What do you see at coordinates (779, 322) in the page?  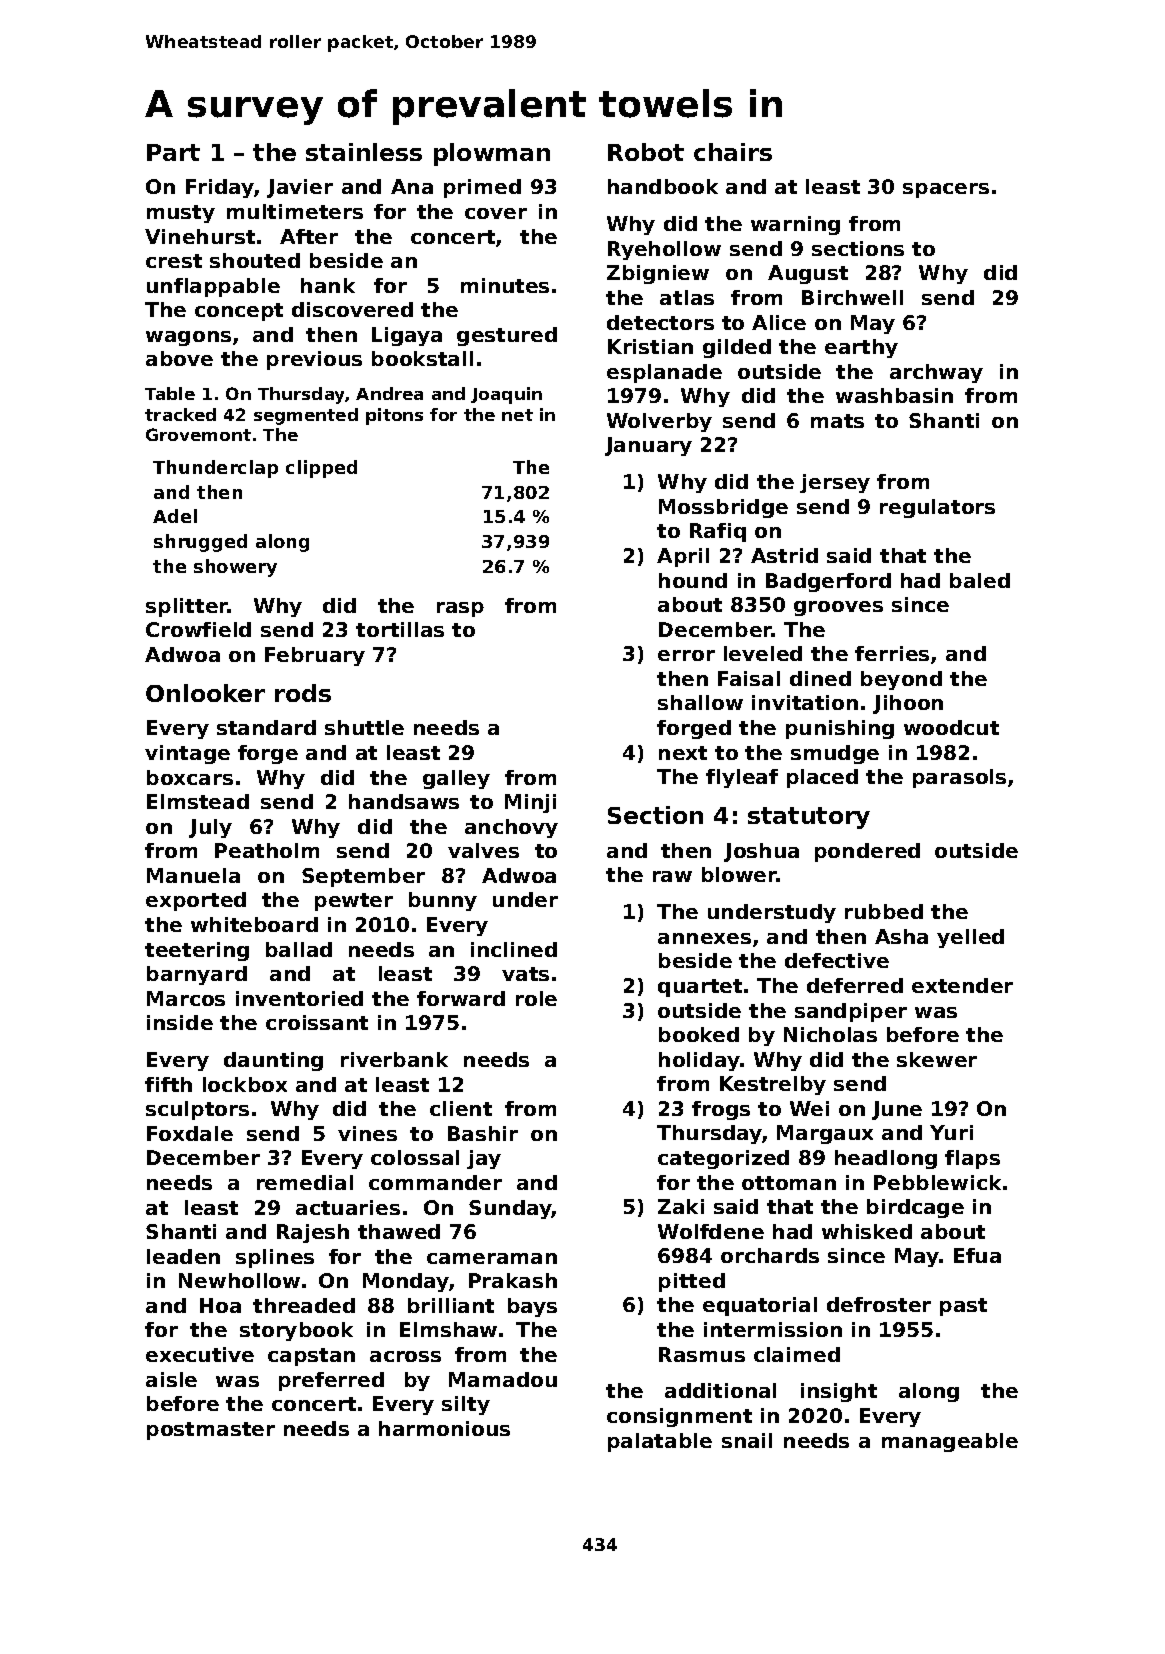 I see `Alice` at bounding box center [779, 322].
